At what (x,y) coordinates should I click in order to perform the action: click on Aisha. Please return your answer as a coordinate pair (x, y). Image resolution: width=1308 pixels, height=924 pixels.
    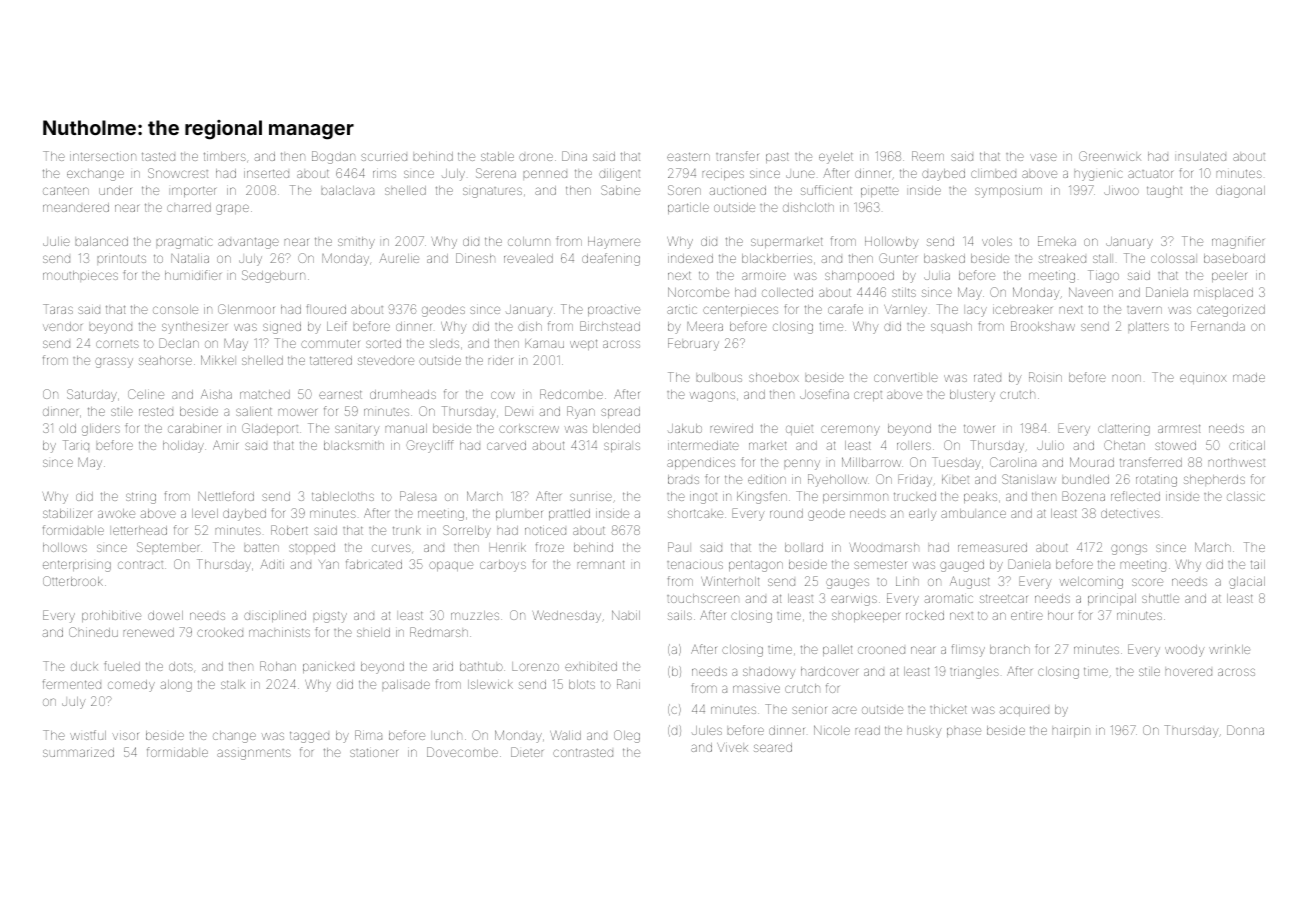
    Looking at the image, I should click on (216, 394).
